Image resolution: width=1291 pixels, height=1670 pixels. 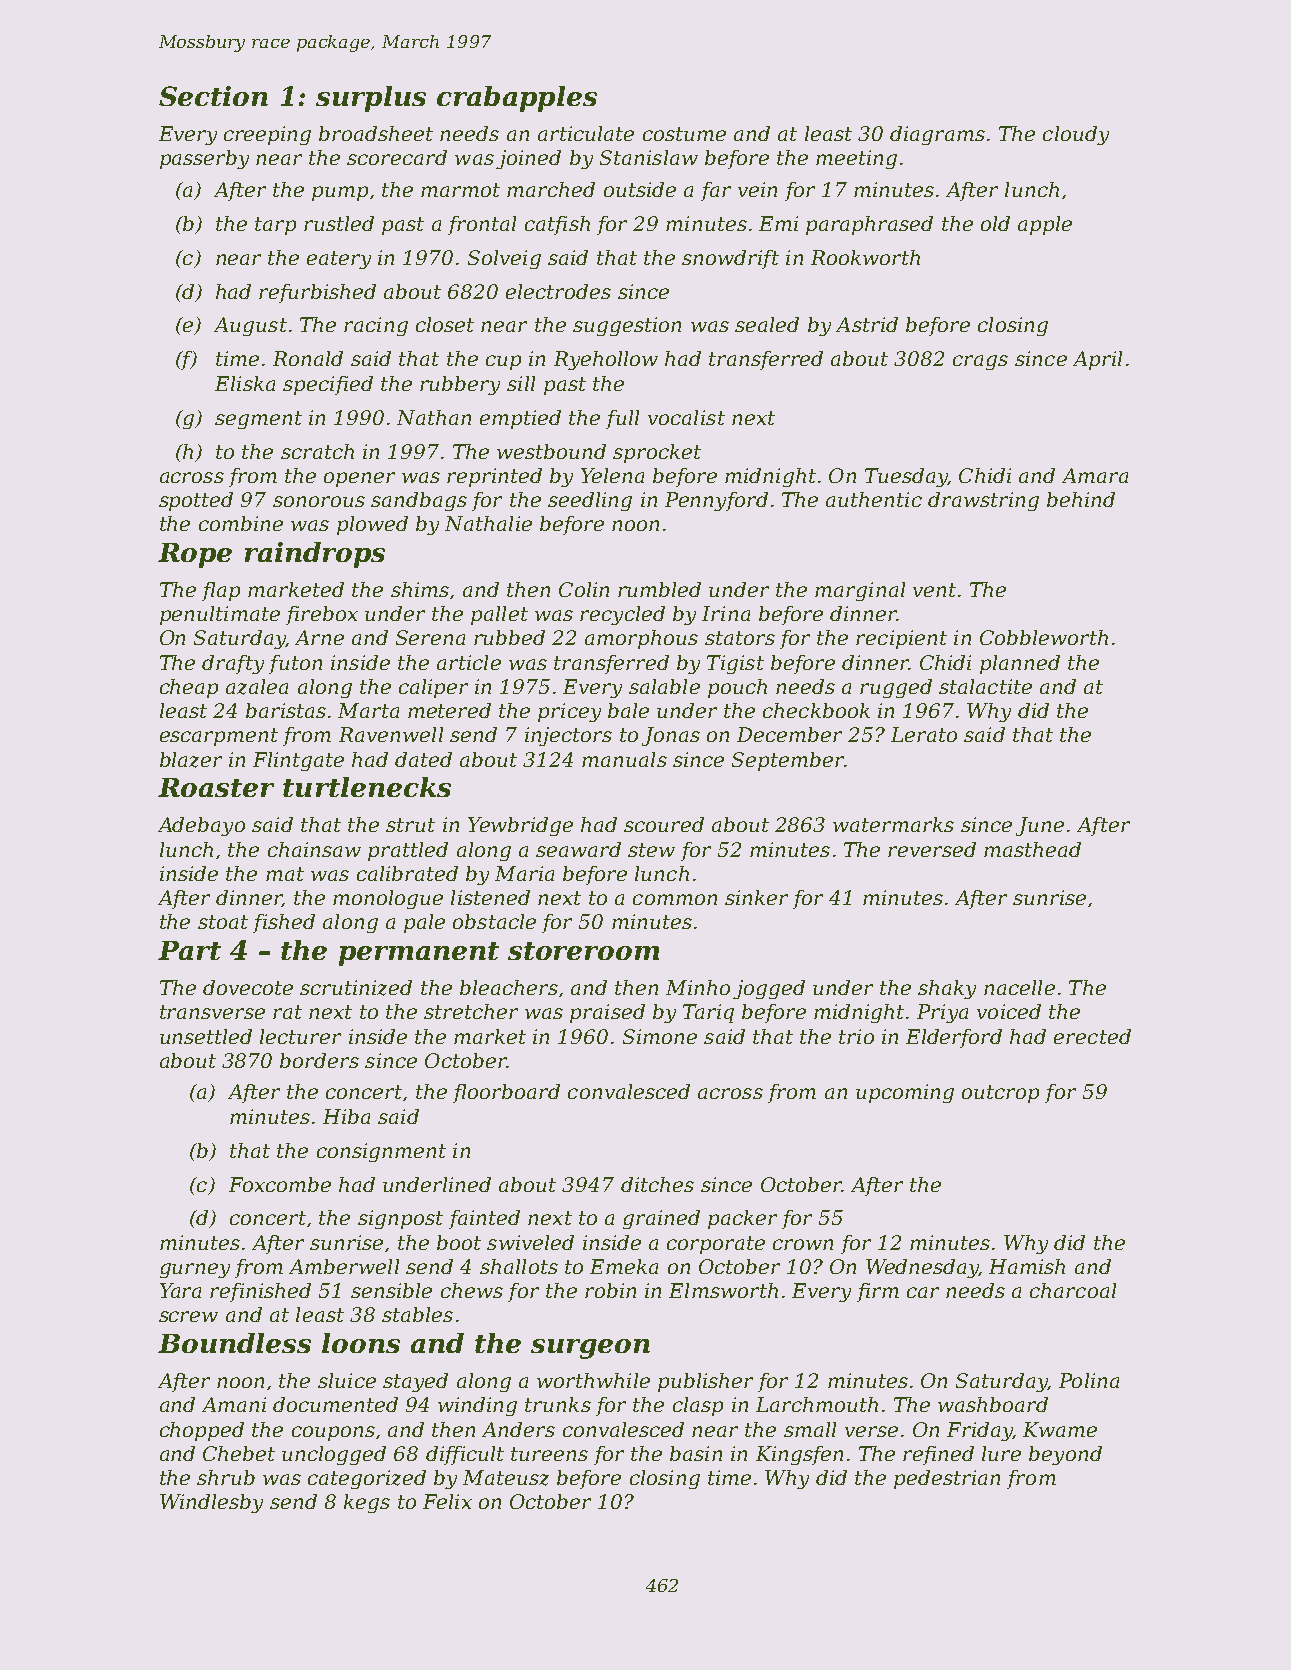 I want to click on refinished, so click(x=260, y=1292).
